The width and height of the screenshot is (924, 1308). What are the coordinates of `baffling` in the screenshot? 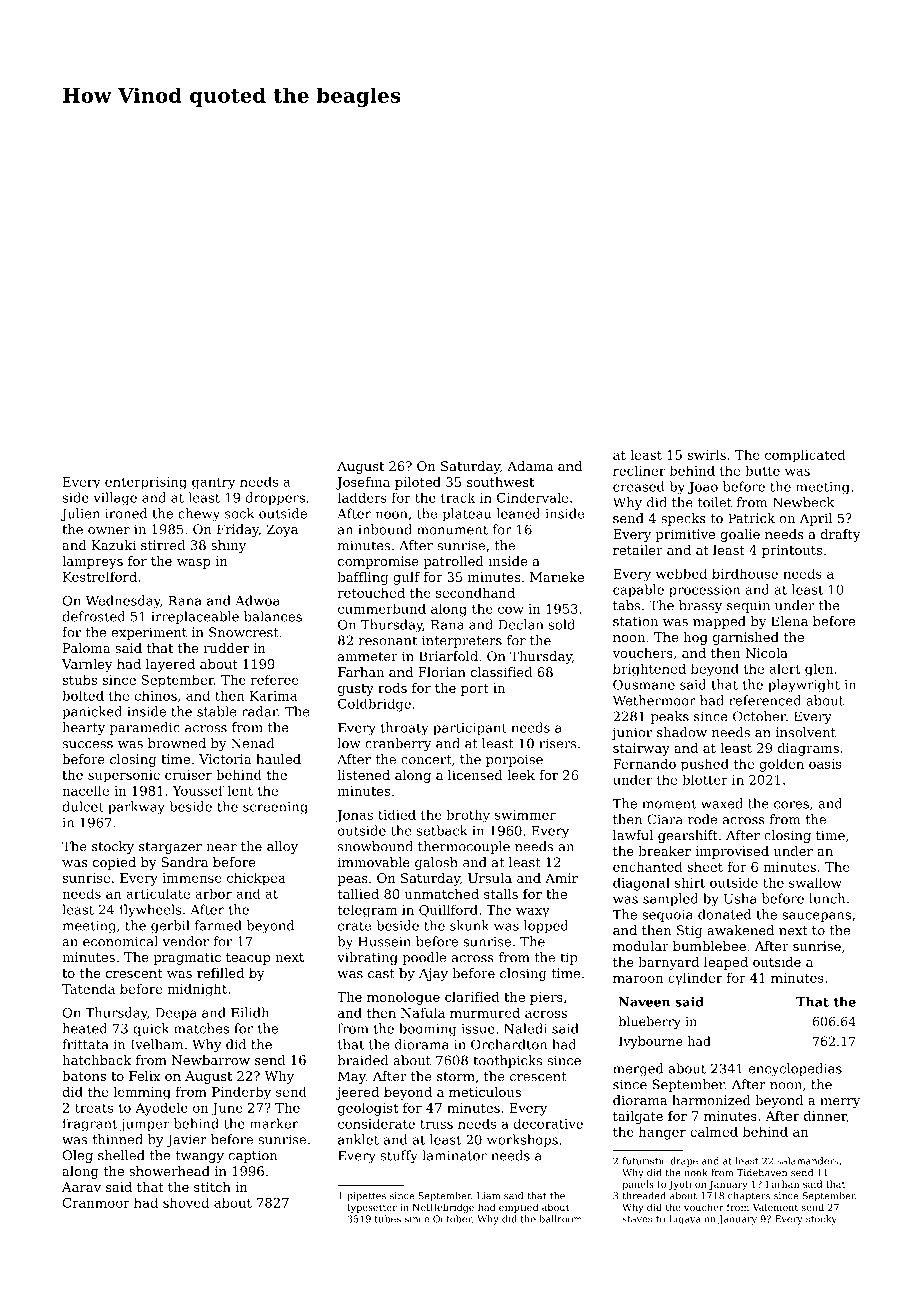 It's located at (362, 578).
